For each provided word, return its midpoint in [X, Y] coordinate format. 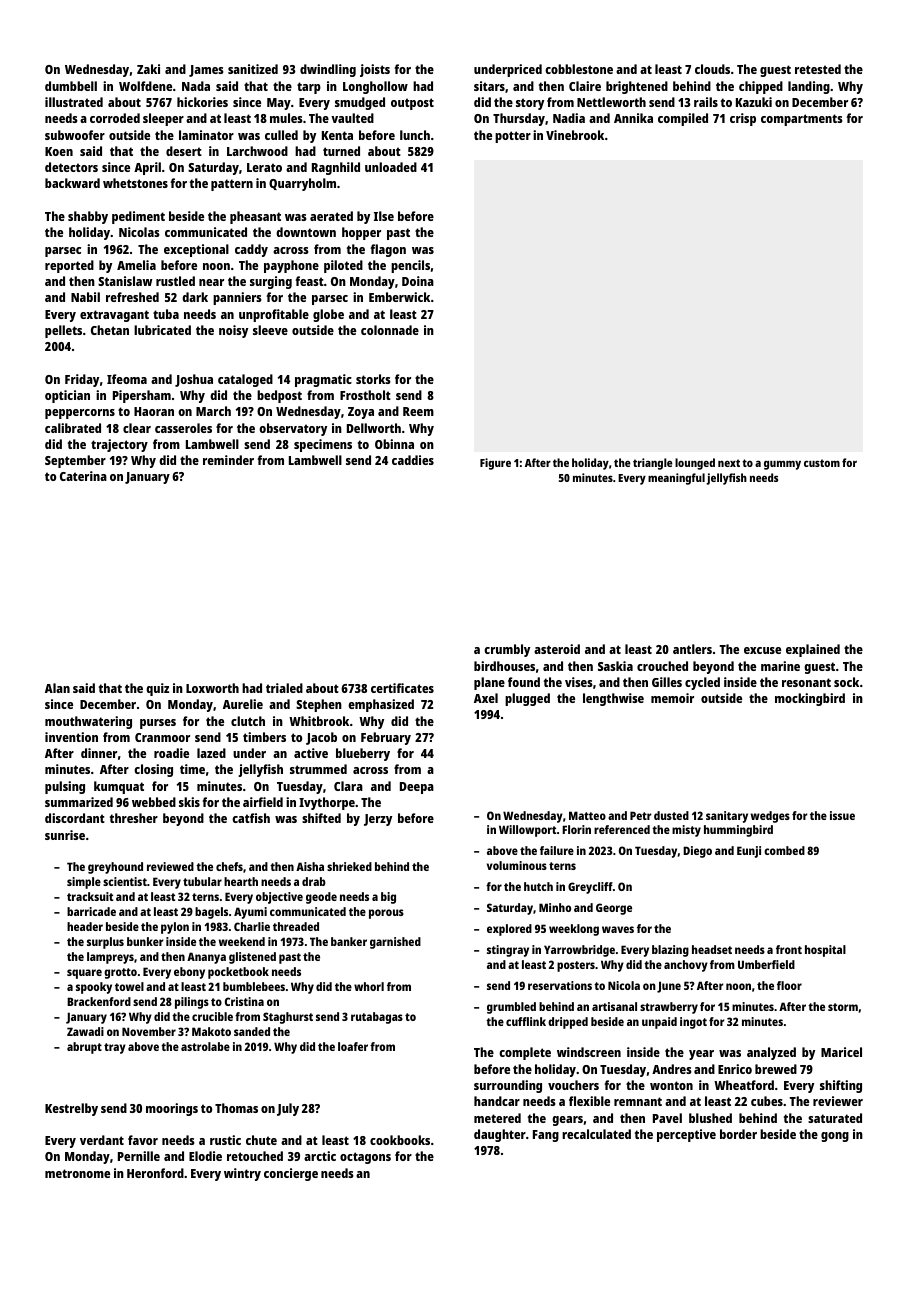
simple [84, 883]
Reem [418, 411]
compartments [802, 120]
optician [67, 396]
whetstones [135, 183]
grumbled [511, 1008]
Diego [697, 852]
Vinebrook [575, 135]
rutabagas [377, 1018]
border [738, 1134]
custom [822, 463]
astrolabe [205, 1046]
